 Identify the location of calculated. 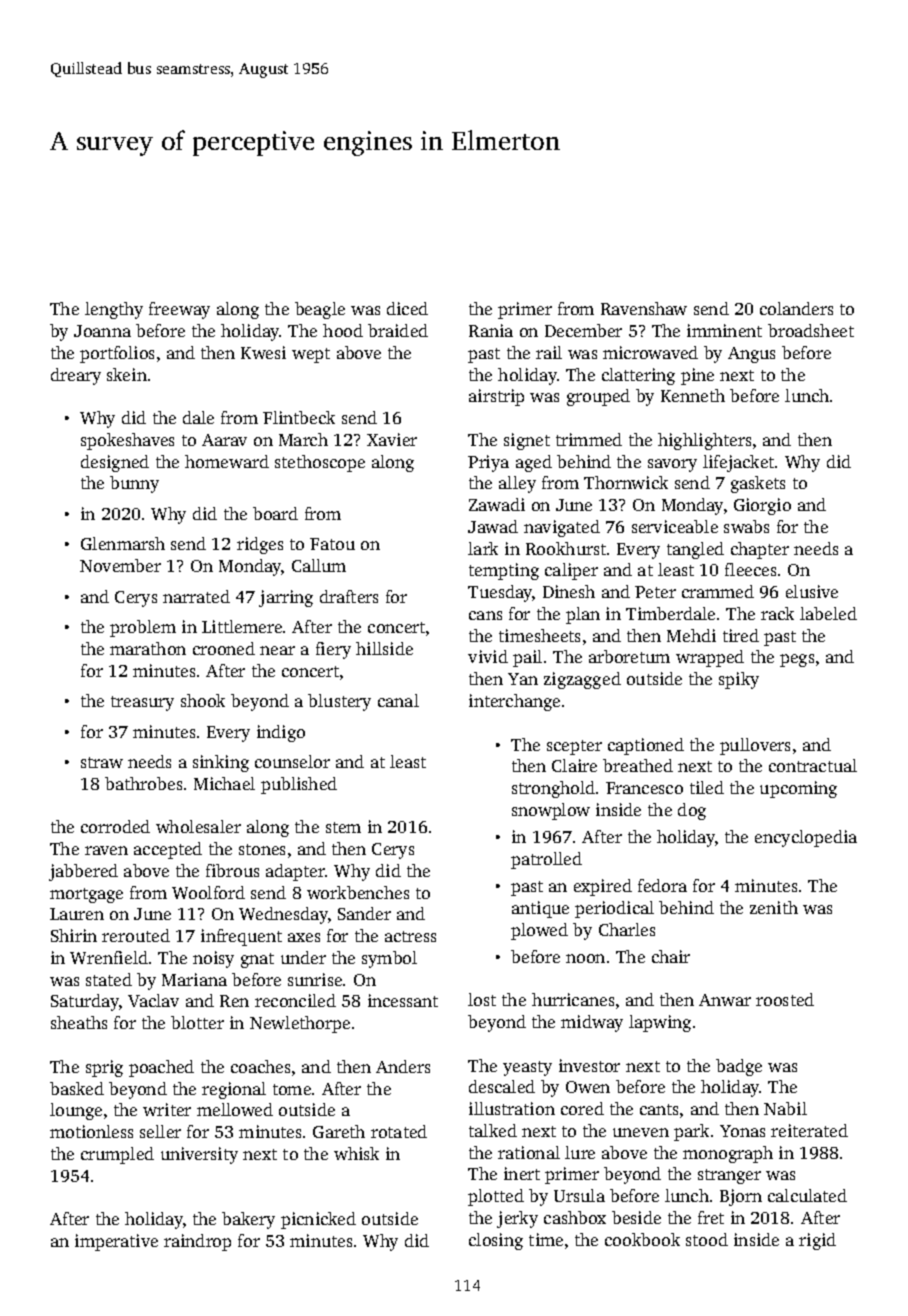
(807, 1195).
